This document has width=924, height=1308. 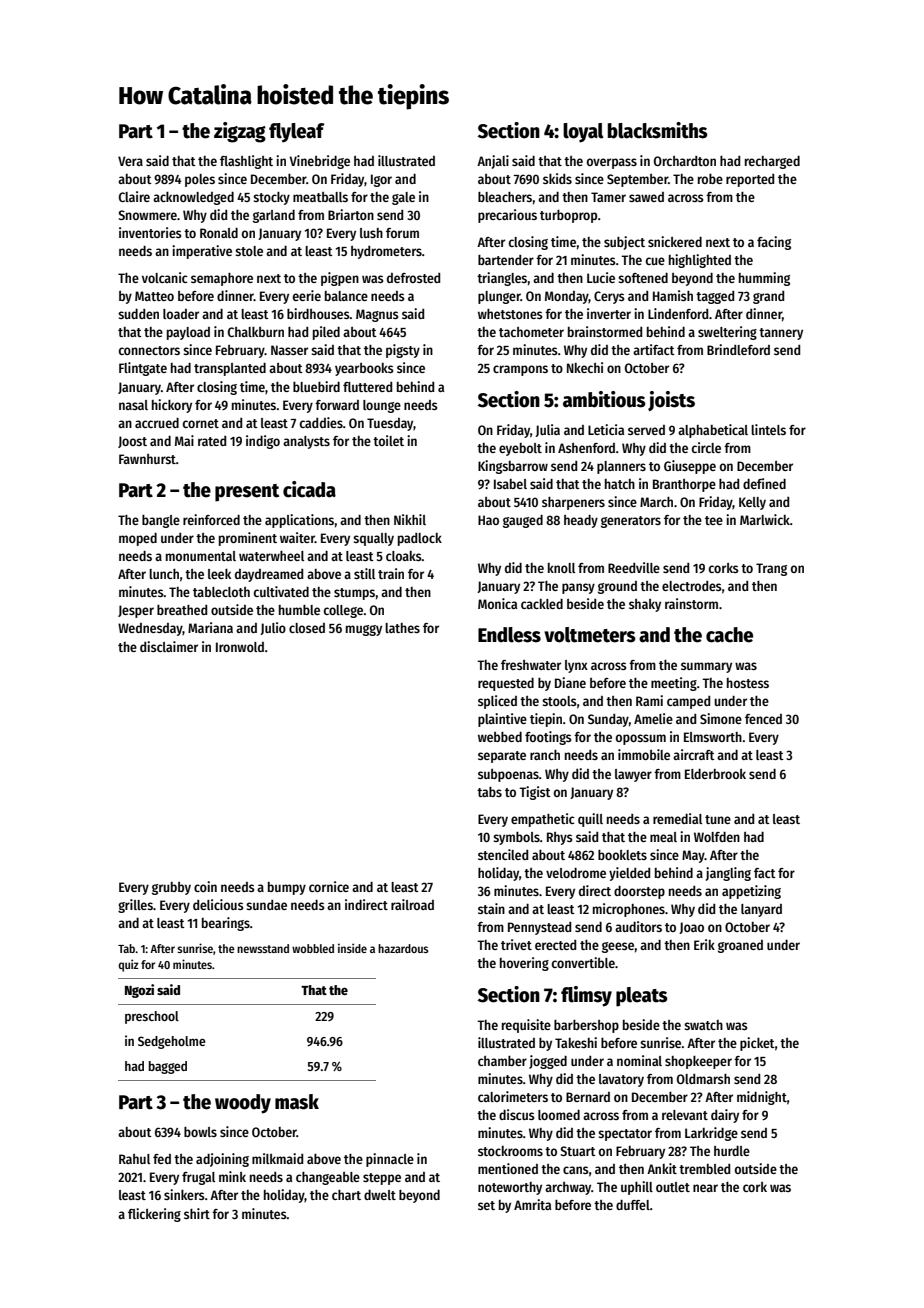 I want to click on shirt, so click(x=197, y=1213).
